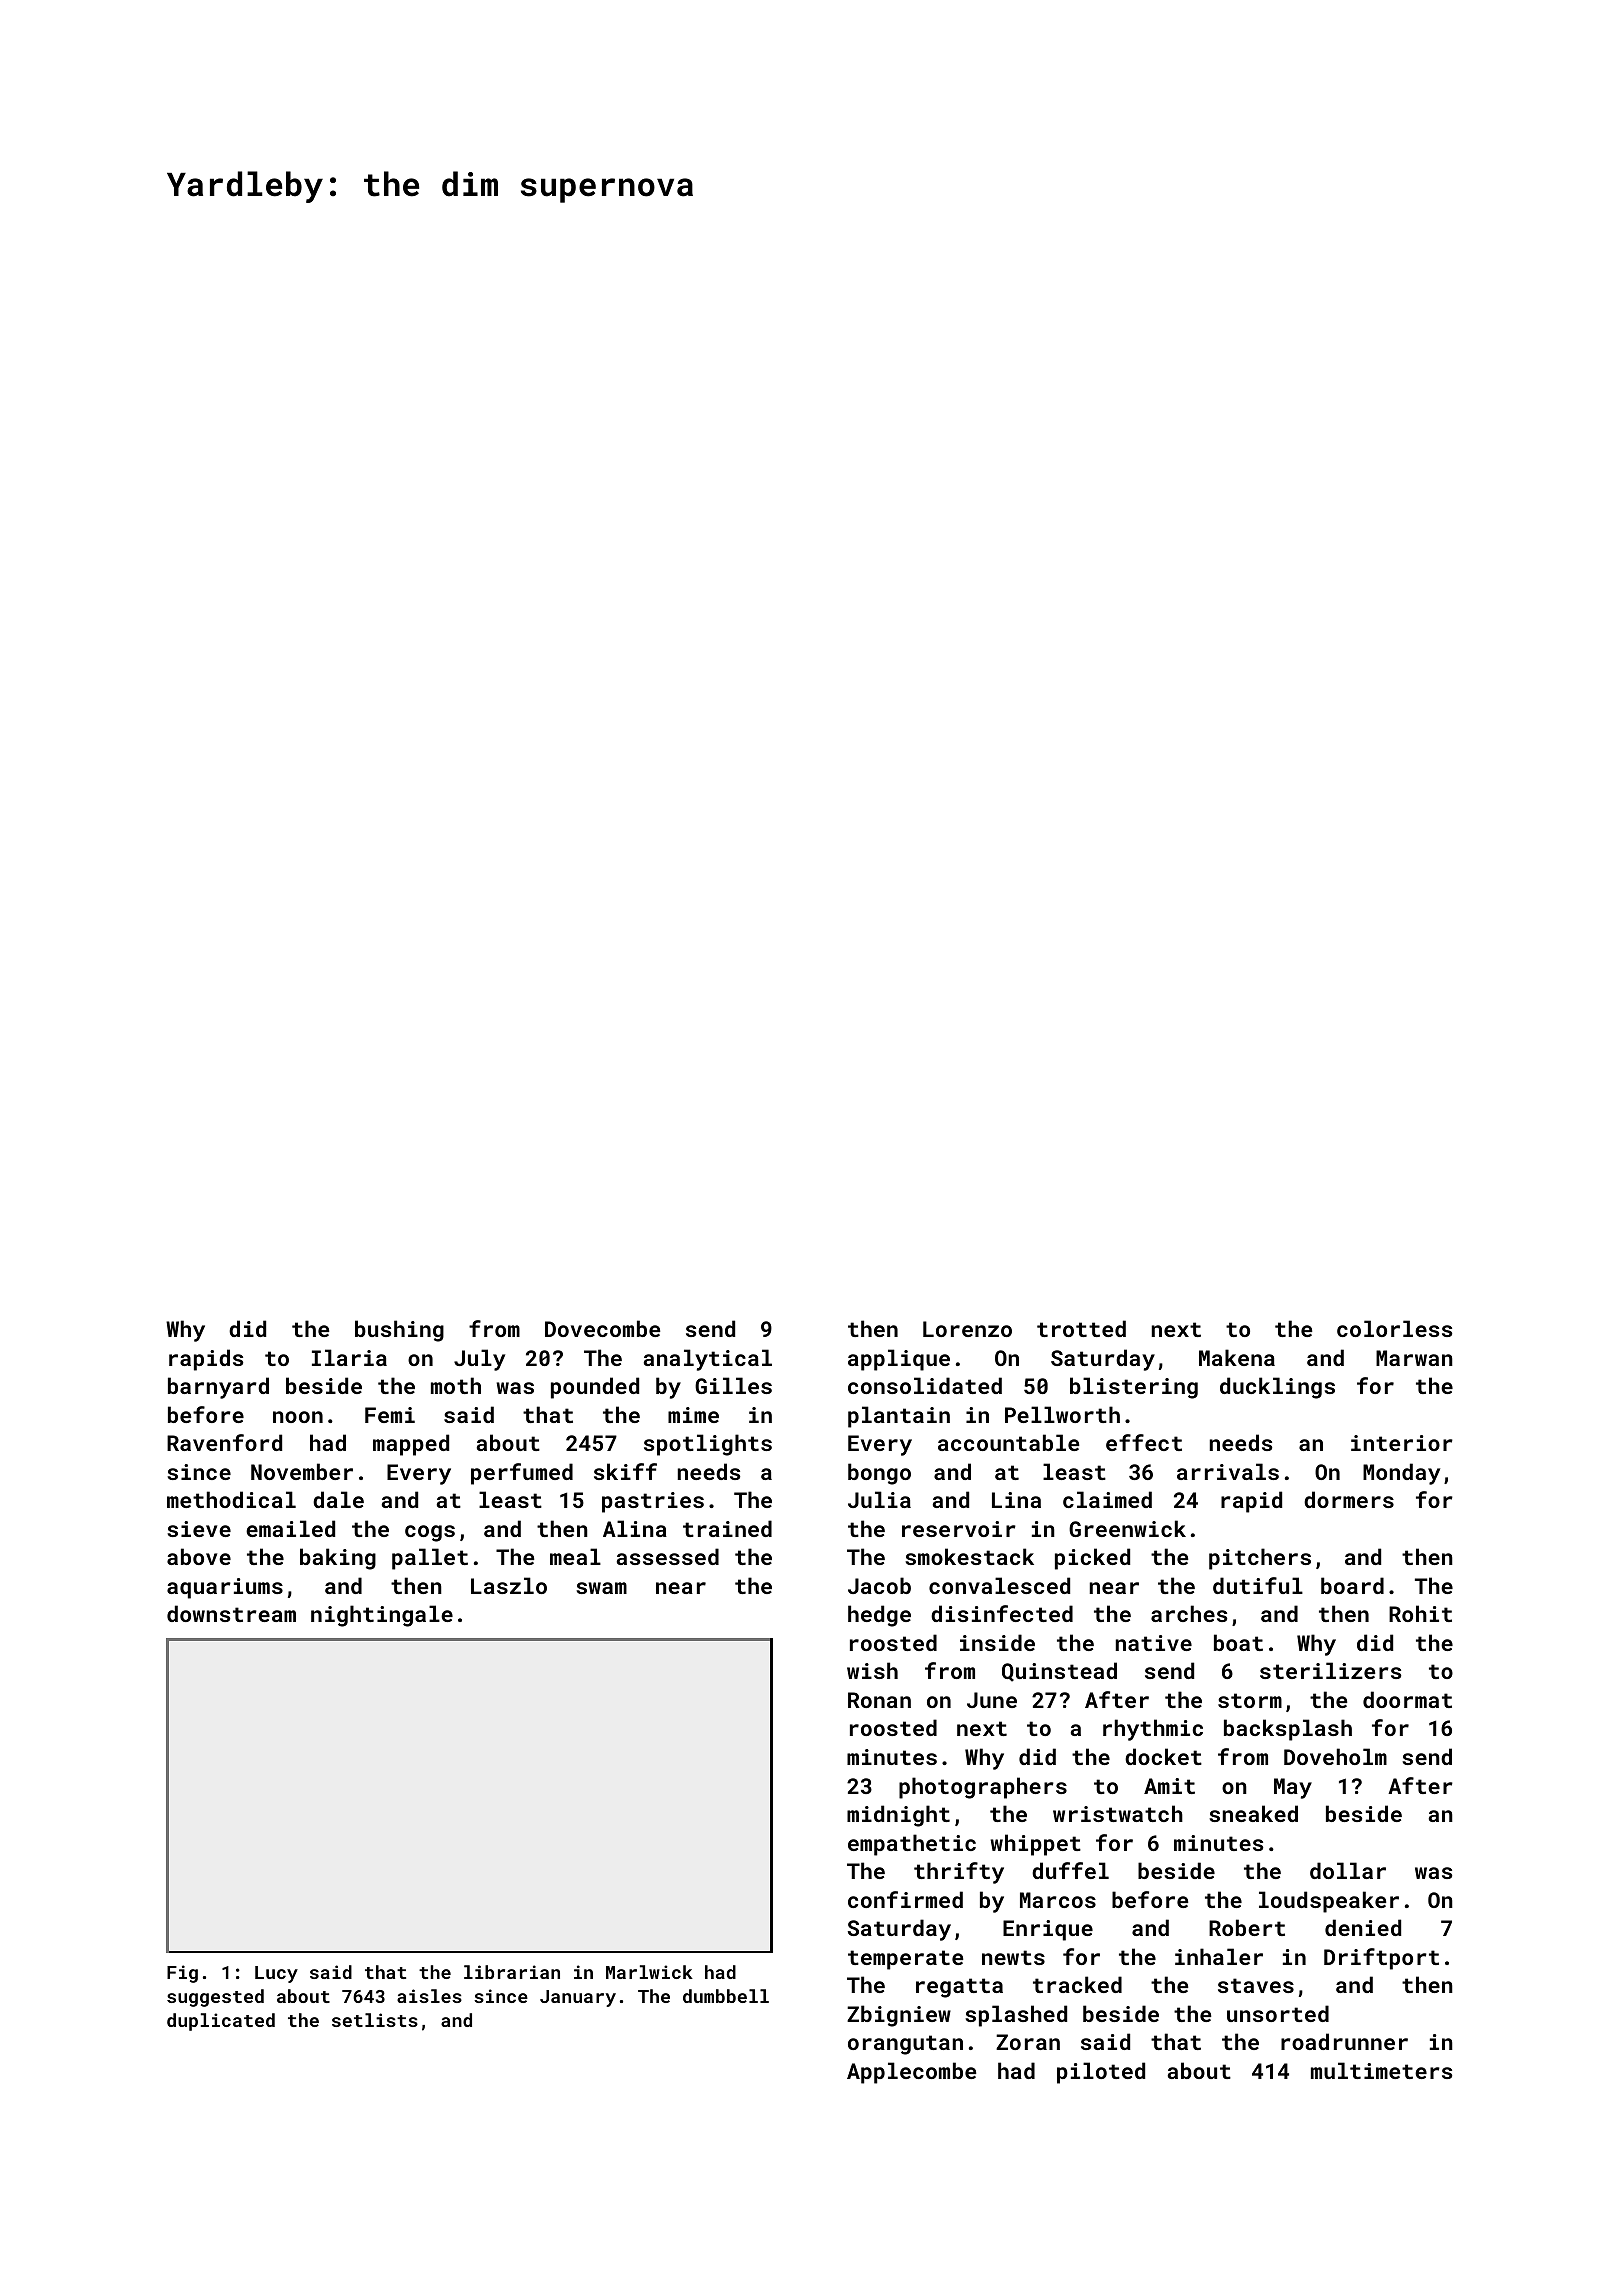  I want to click on downstream, so click(231, 1613).
